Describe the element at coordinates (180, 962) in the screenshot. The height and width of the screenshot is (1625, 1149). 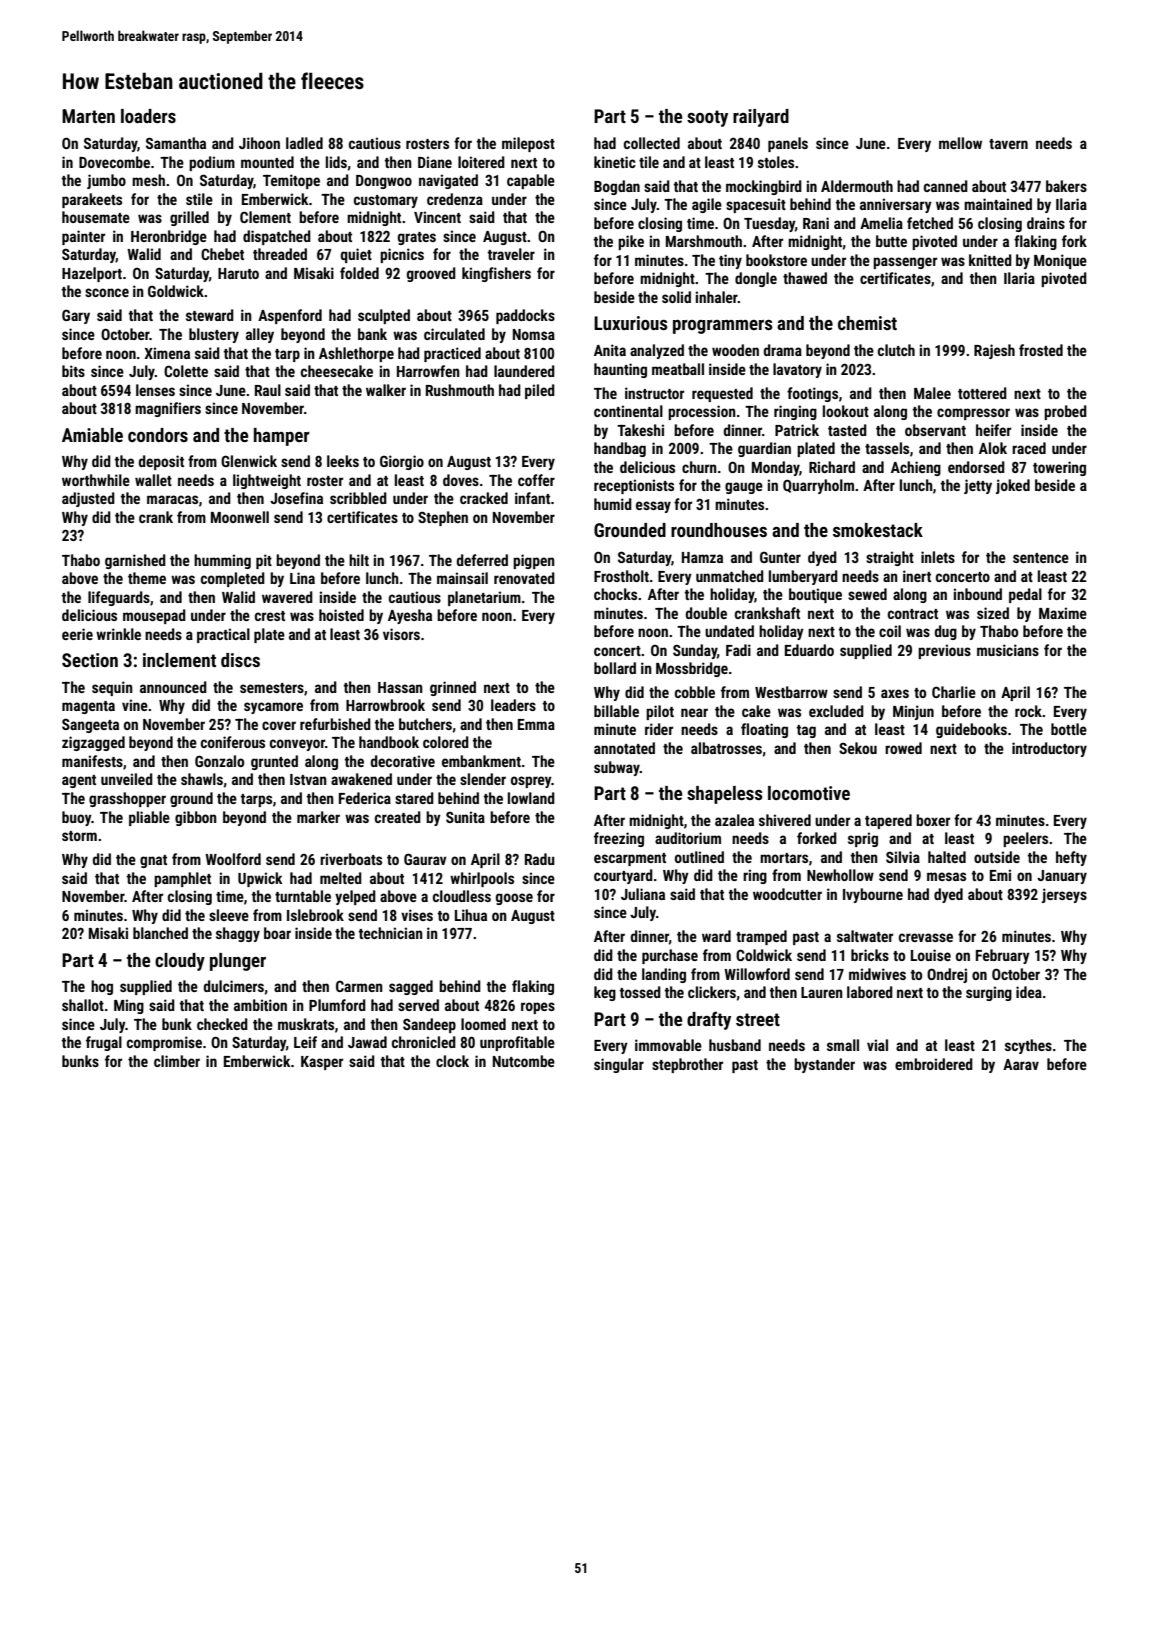
I see `cloudy` at that location.
